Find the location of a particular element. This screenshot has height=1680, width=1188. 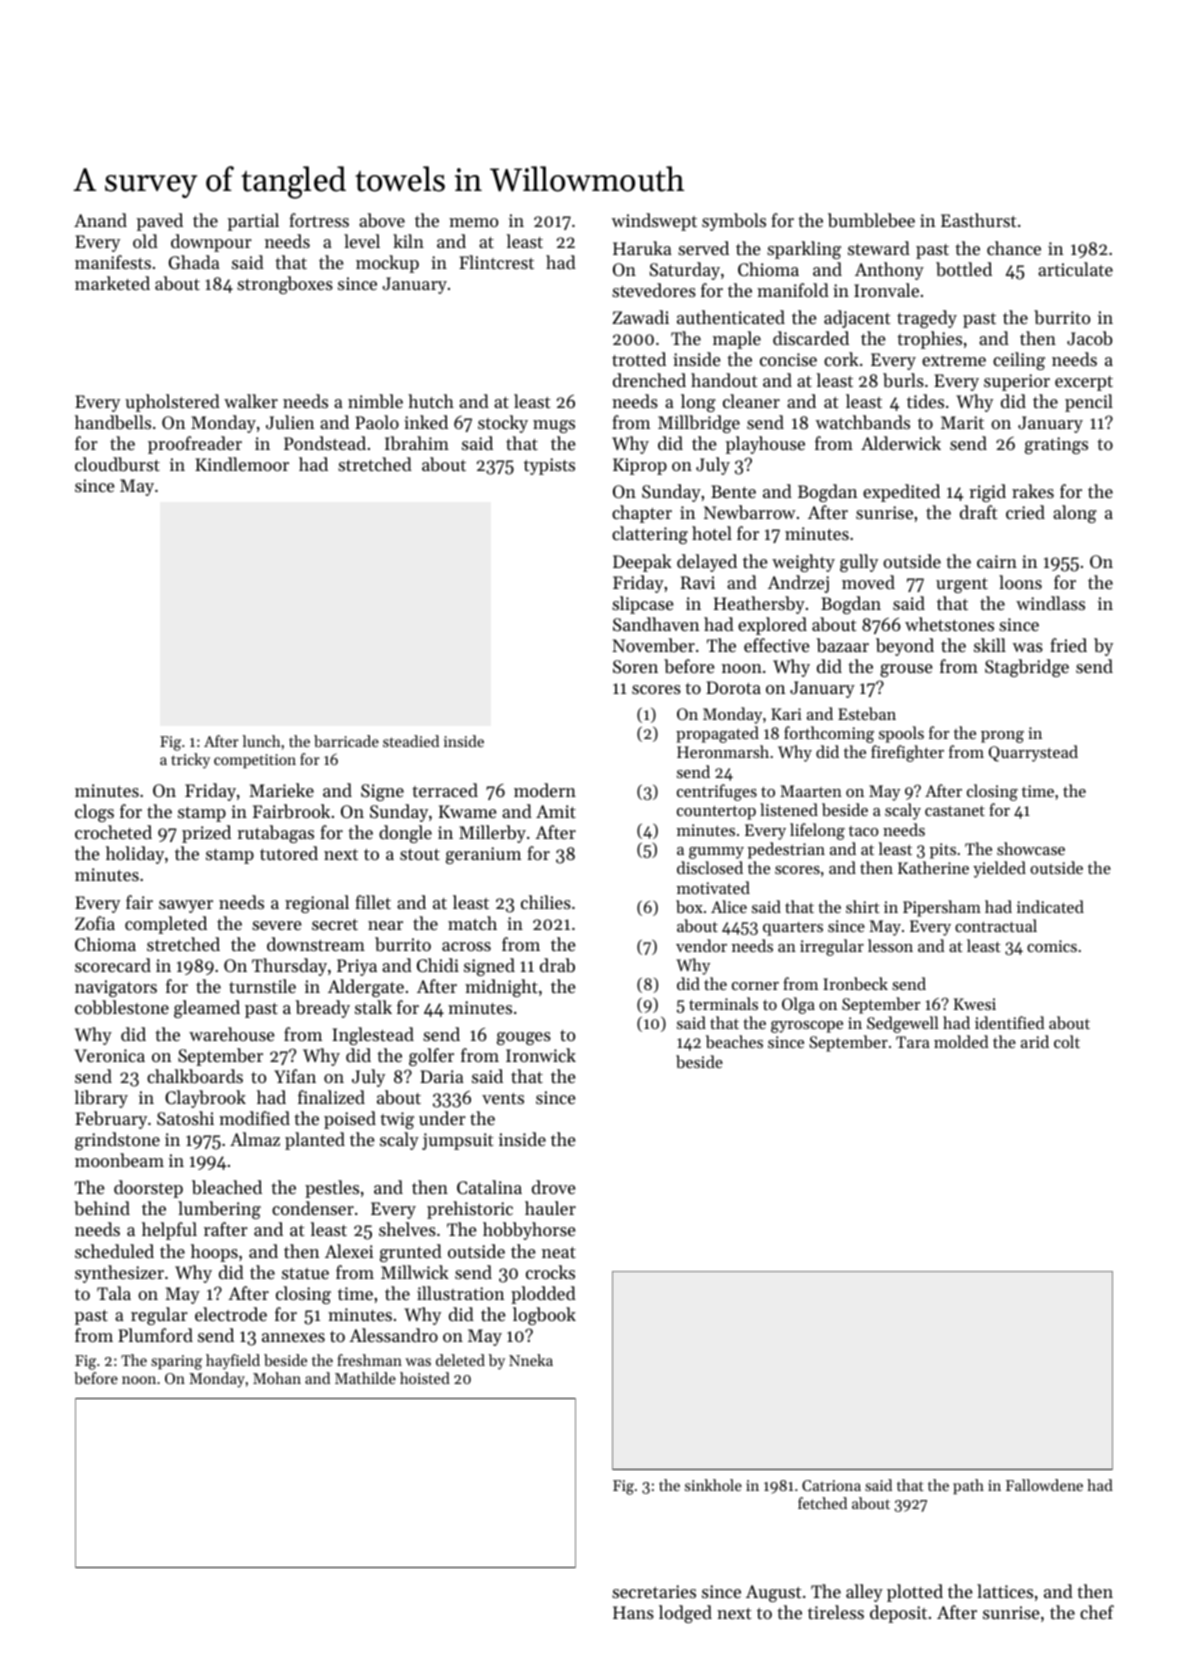

lunch is located at coordinates (261, 741).
